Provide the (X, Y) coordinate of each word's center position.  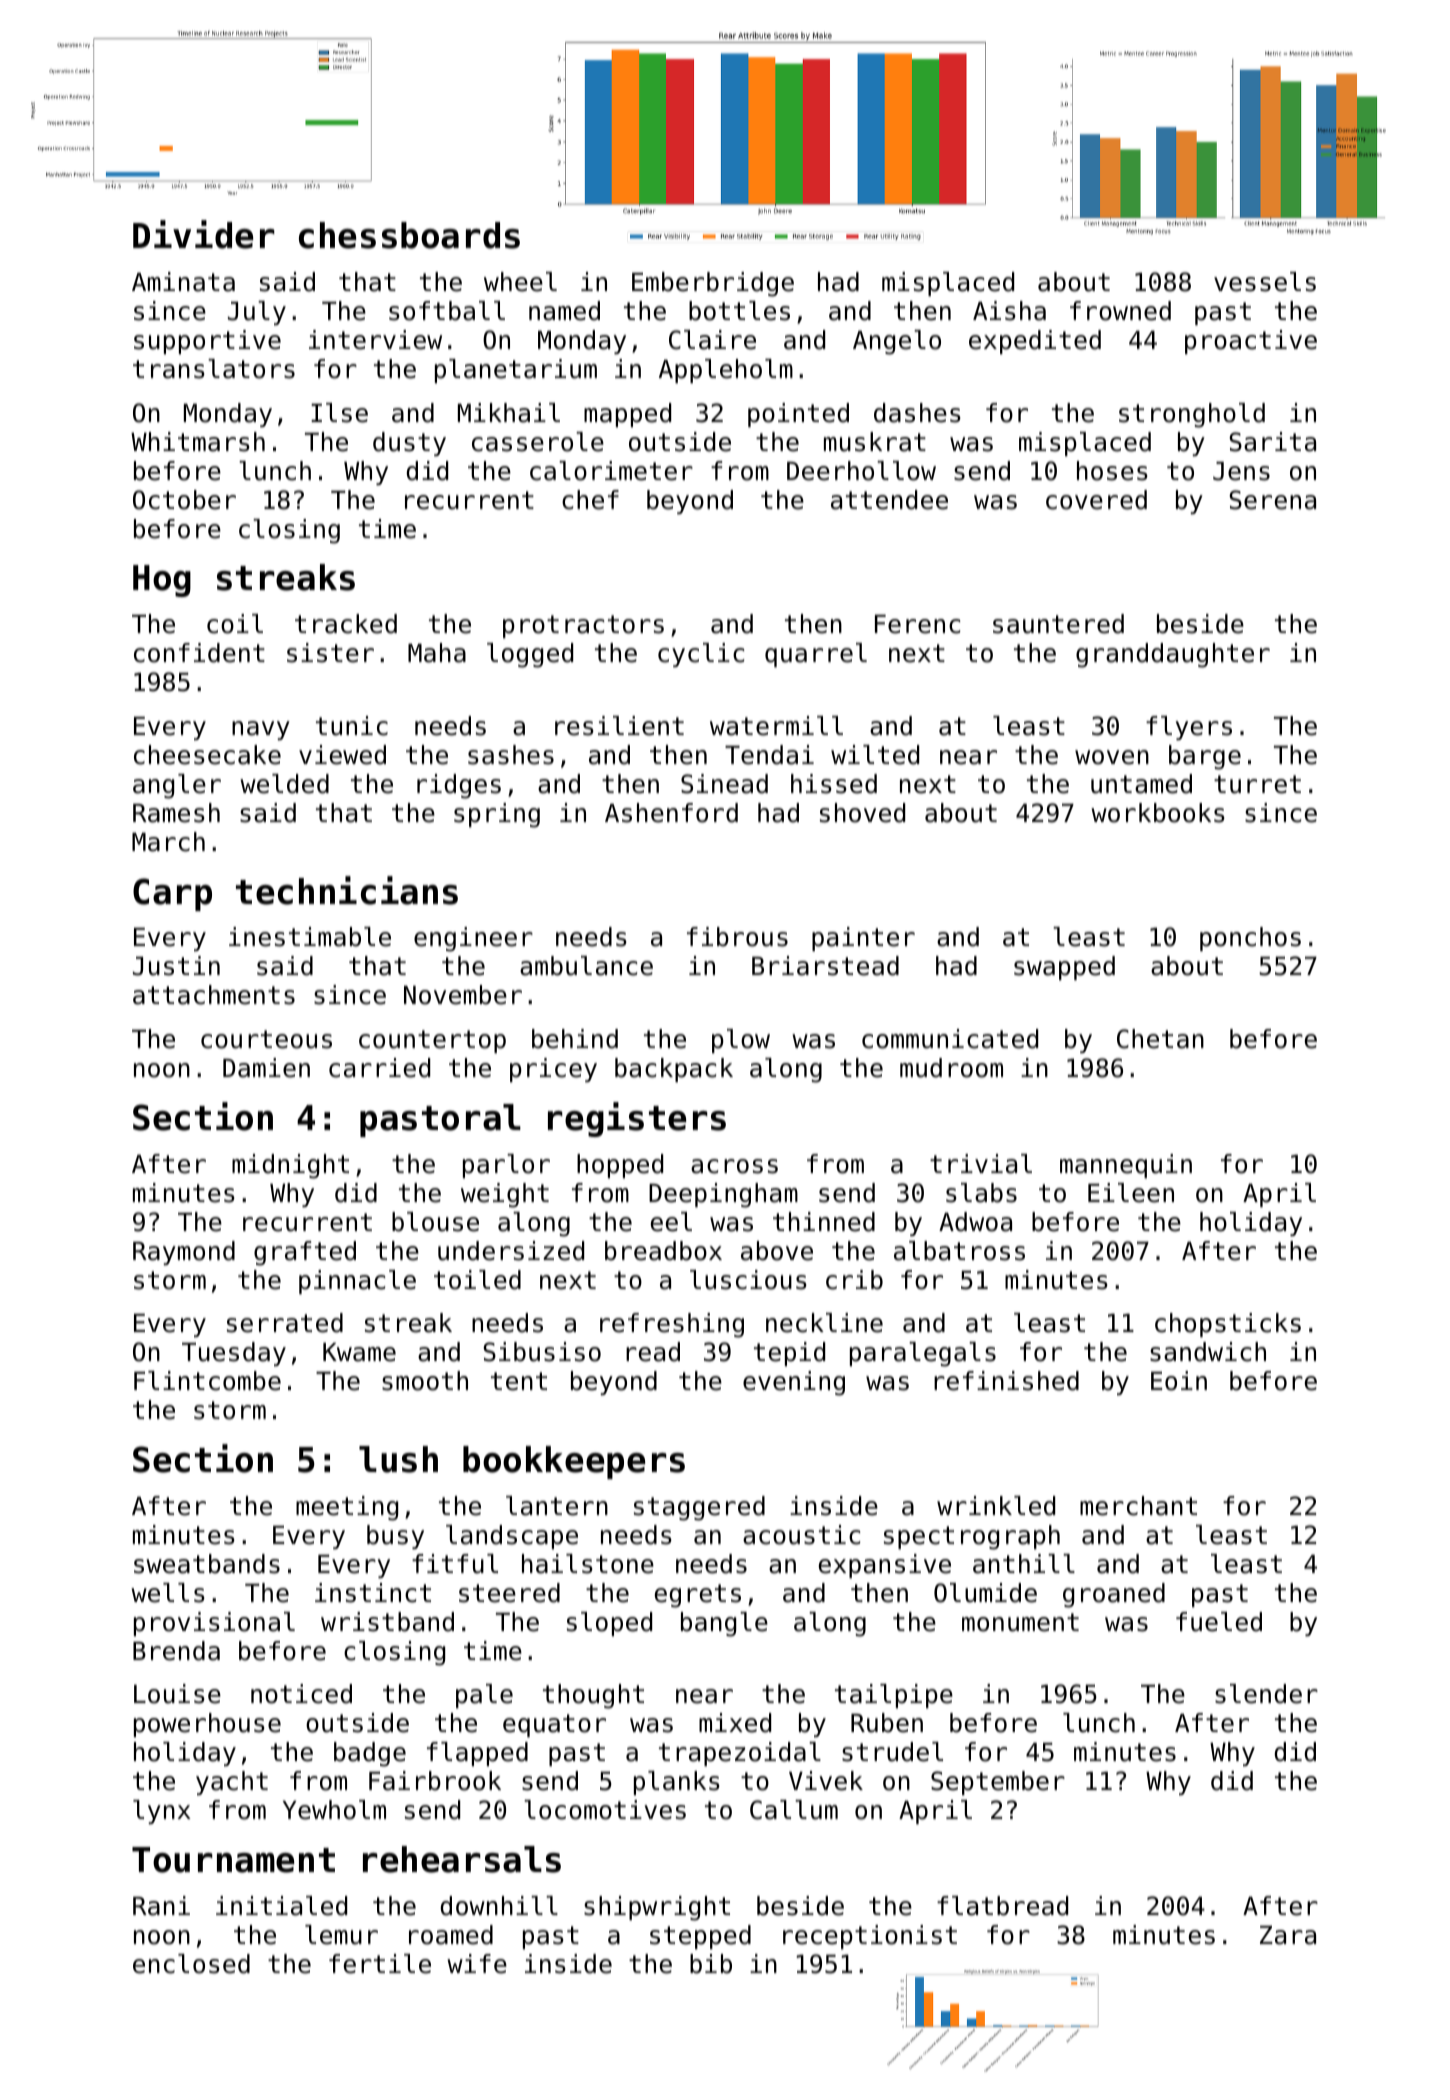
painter (863, 939)
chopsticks (1228, 1325)
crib (854, 1280)
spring (497, 815)
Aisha (1009, 311)
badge (370, 1754)
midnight (290, 1166)
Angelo (897, 342)
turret (1257, 784)
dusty (409, 444)
